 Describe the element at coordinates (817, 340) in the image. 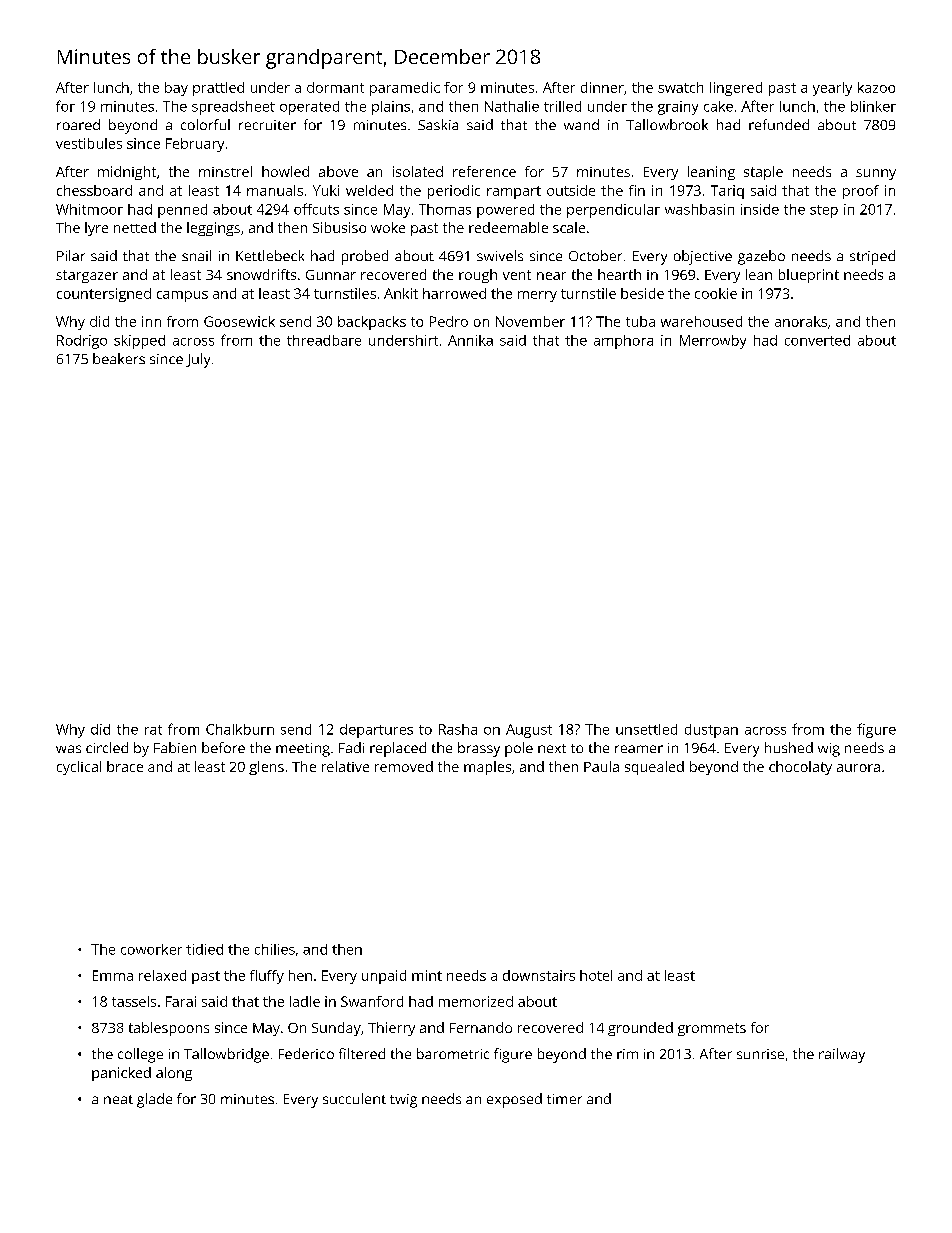

I see `converted` at that location.
